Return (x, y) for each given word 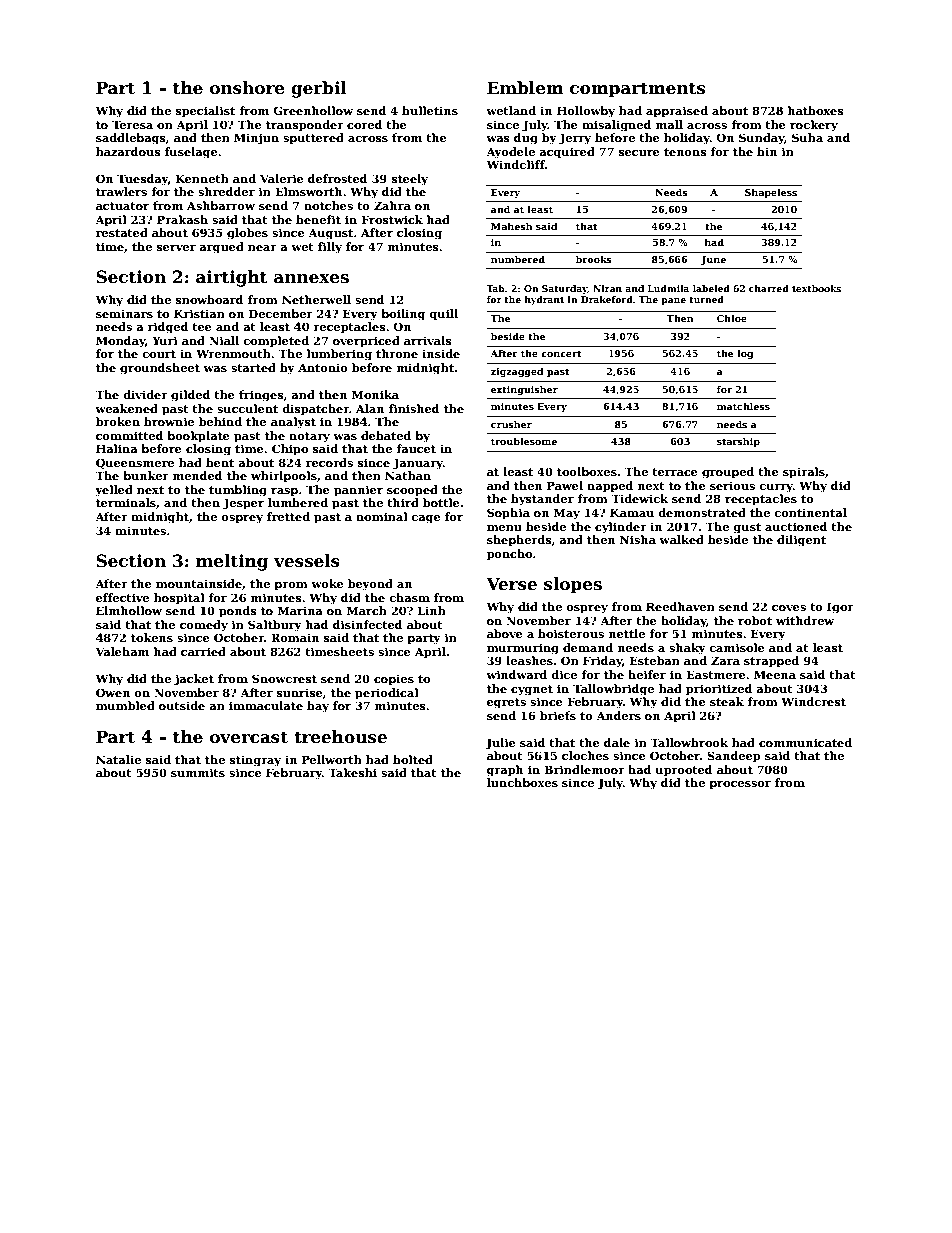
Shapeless (771, 193)
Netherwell (316, 299)
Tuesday (142, 180)
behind (220, 421)
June (713, 260)
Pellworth (332, 759)
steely (410, 180)
